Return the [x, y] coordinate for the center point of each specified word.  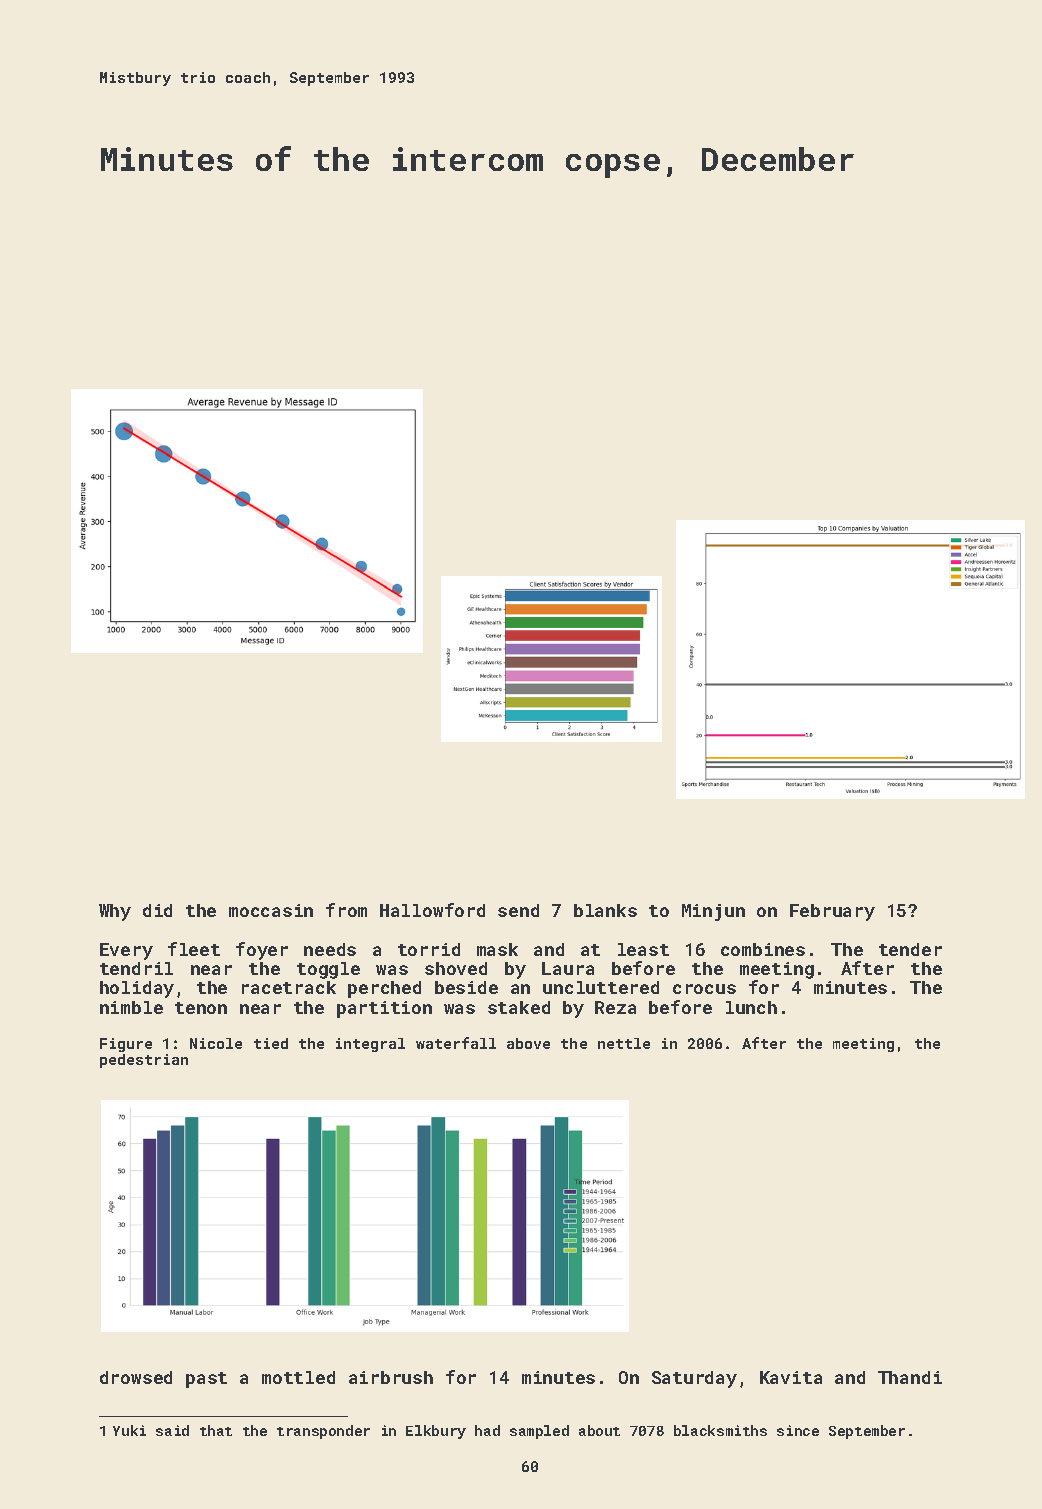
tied [271, 1043]
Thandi [910, 1377]
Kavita [791, 1377]
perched [384, 989]
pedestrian [144, 1061]
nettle [624, 1043]
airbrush [391, 1377]
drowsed [136, 1377]
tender [910, 949]
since [798, 1430]
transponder [323, 1432]
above [528, 1043]
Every [126, 951]
